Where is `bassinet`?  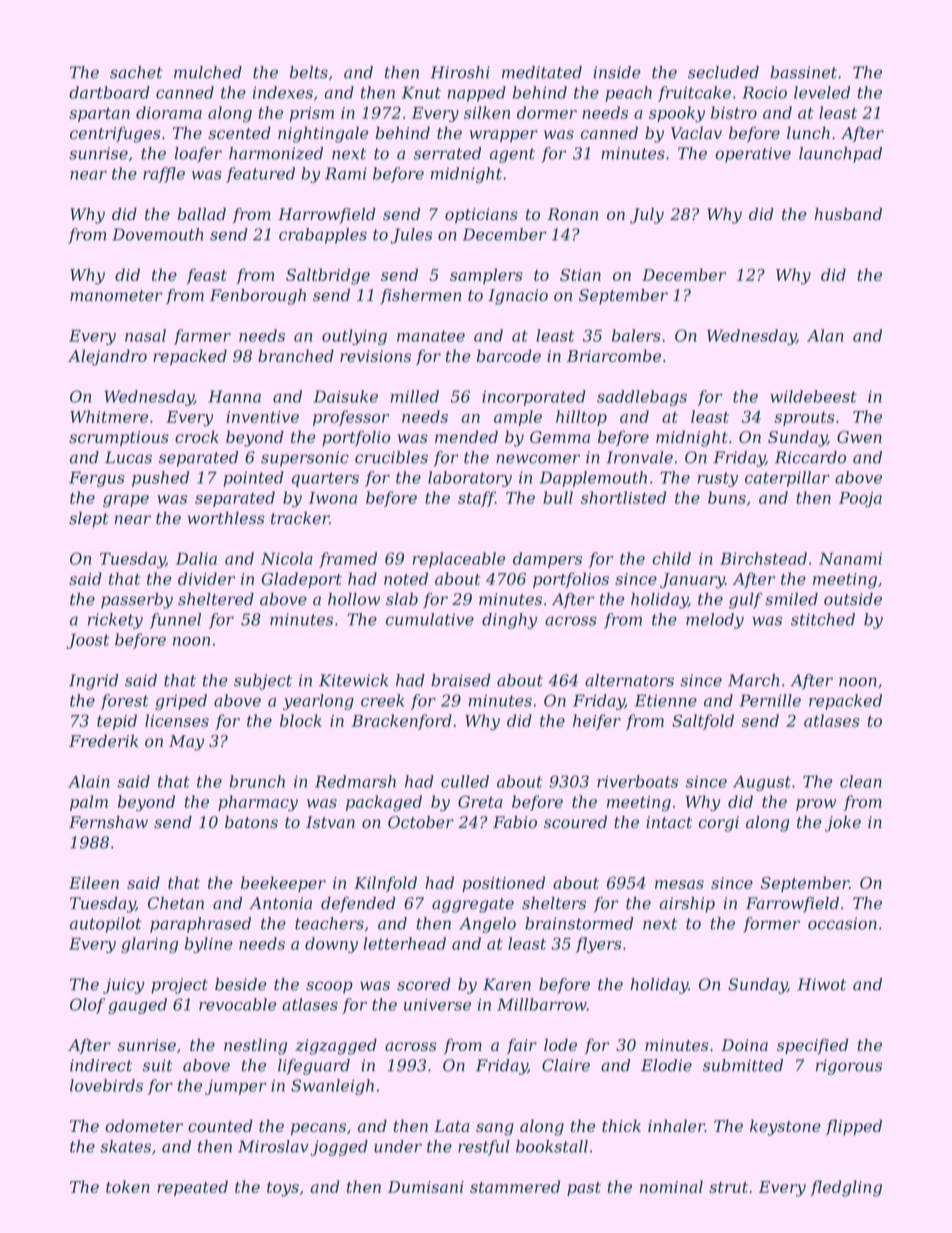 bassinet is located at coordinates (803, 72).
